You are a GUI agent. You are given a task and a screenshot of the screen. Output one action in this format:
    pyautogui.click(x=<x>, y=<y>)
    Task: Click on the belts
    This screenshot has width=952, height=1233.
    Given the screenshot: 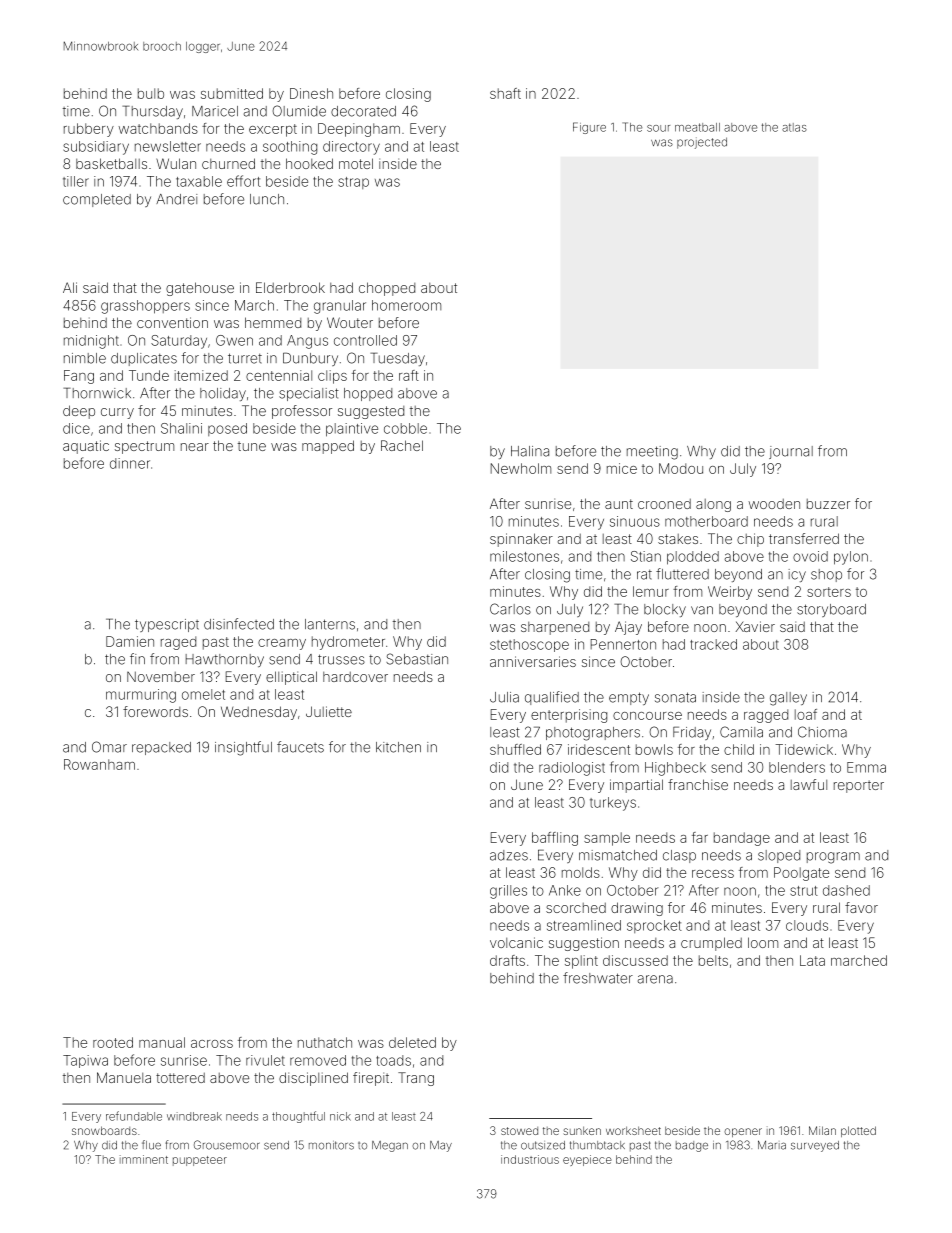 What is the action you would take?
    pyautogui.click(x=713, y=960)
